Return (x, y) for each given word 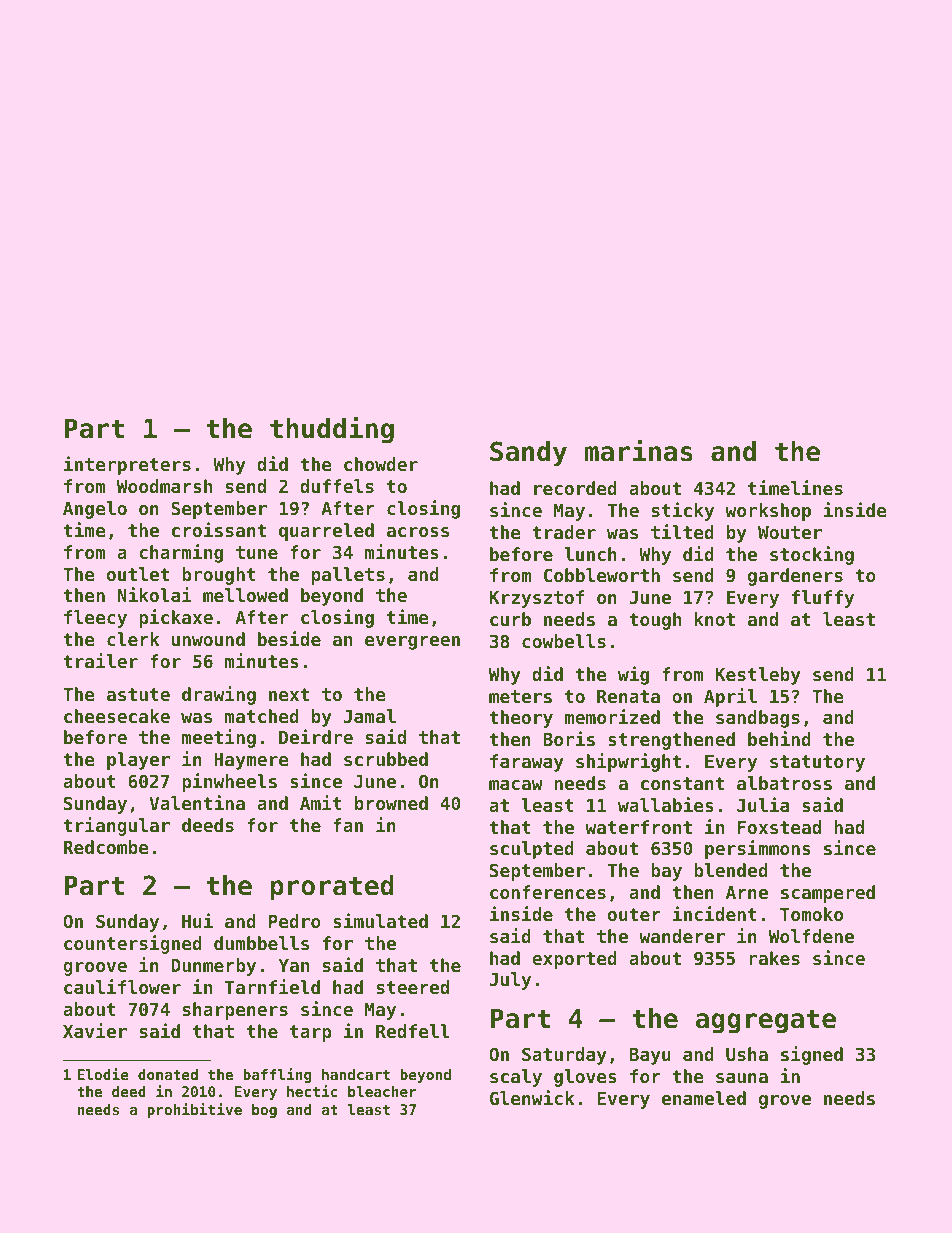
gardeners (795, 577)
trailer (100, 660)
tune (257, 552)
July (510, 981)
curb (510, 619)
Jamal (369, 716)
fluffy (823, 599)
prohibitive (194, 1110)
